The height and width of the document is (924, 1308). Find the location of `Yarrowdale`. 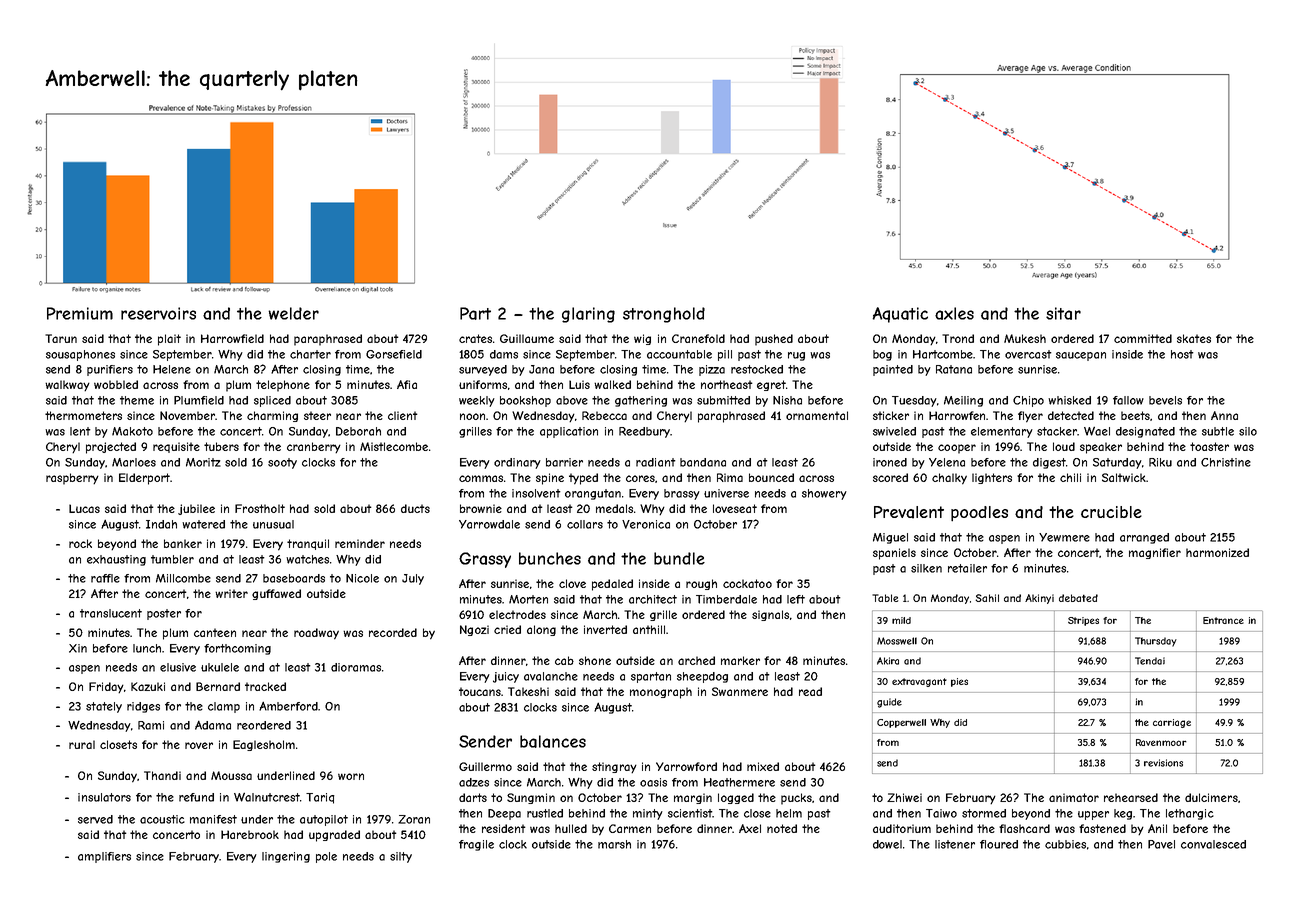

Yarrowdale is located at coordinates (489, 524).
